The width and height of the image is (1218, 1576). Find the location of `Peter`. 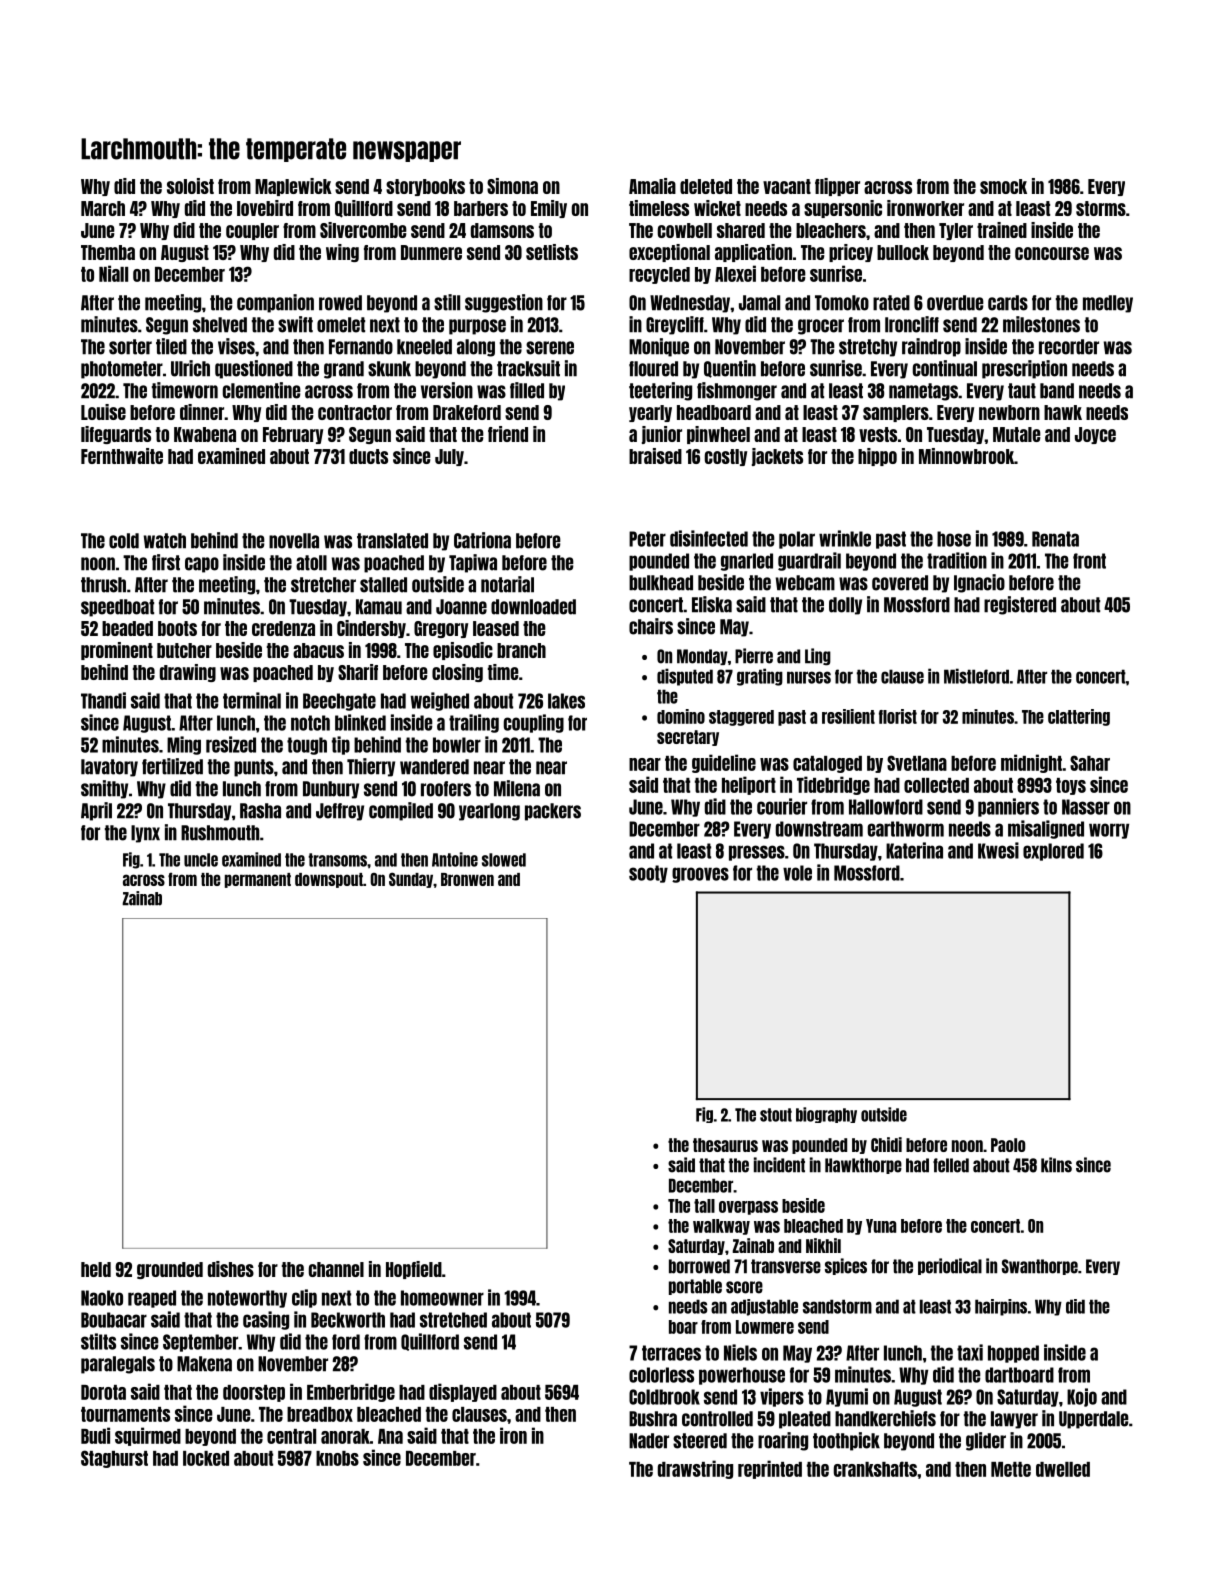

Peter is located at coordinates (647, 539).
